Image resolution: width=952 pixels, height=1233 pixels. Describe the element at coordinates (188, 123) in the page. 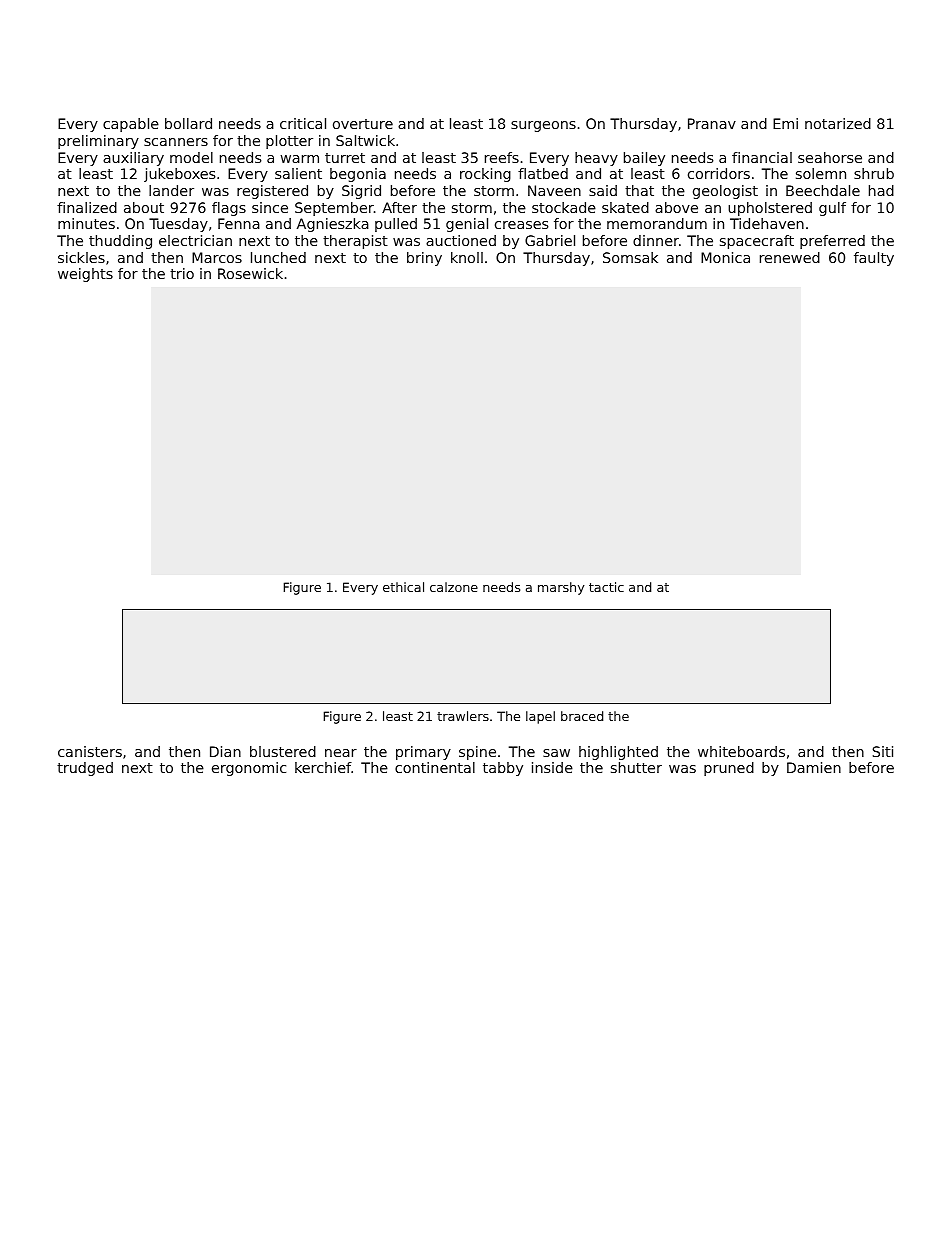

I see `bollard` at that location.
